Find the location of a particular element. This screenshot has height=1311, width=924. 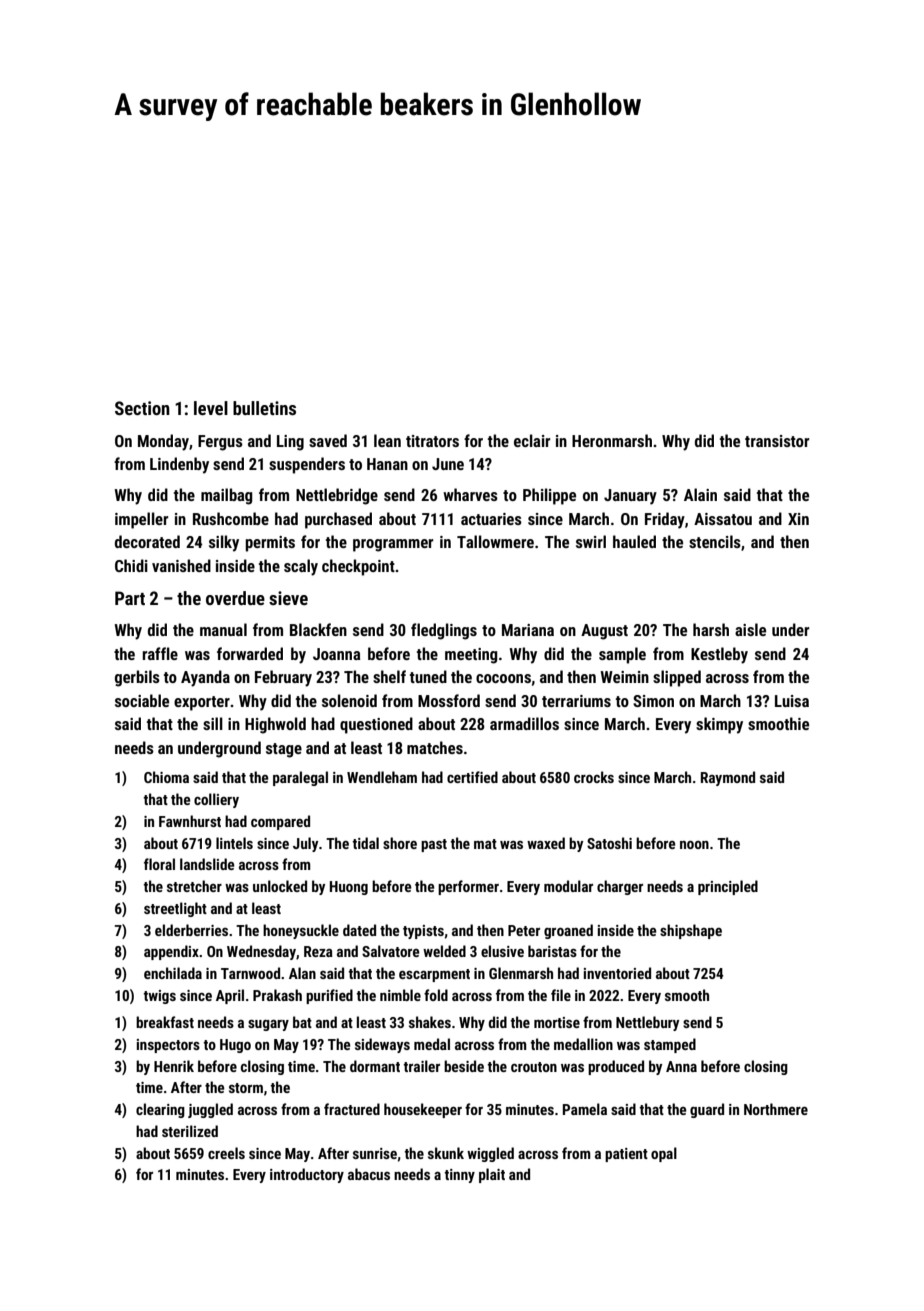

bulletins is located at coordinates (264, 408).
